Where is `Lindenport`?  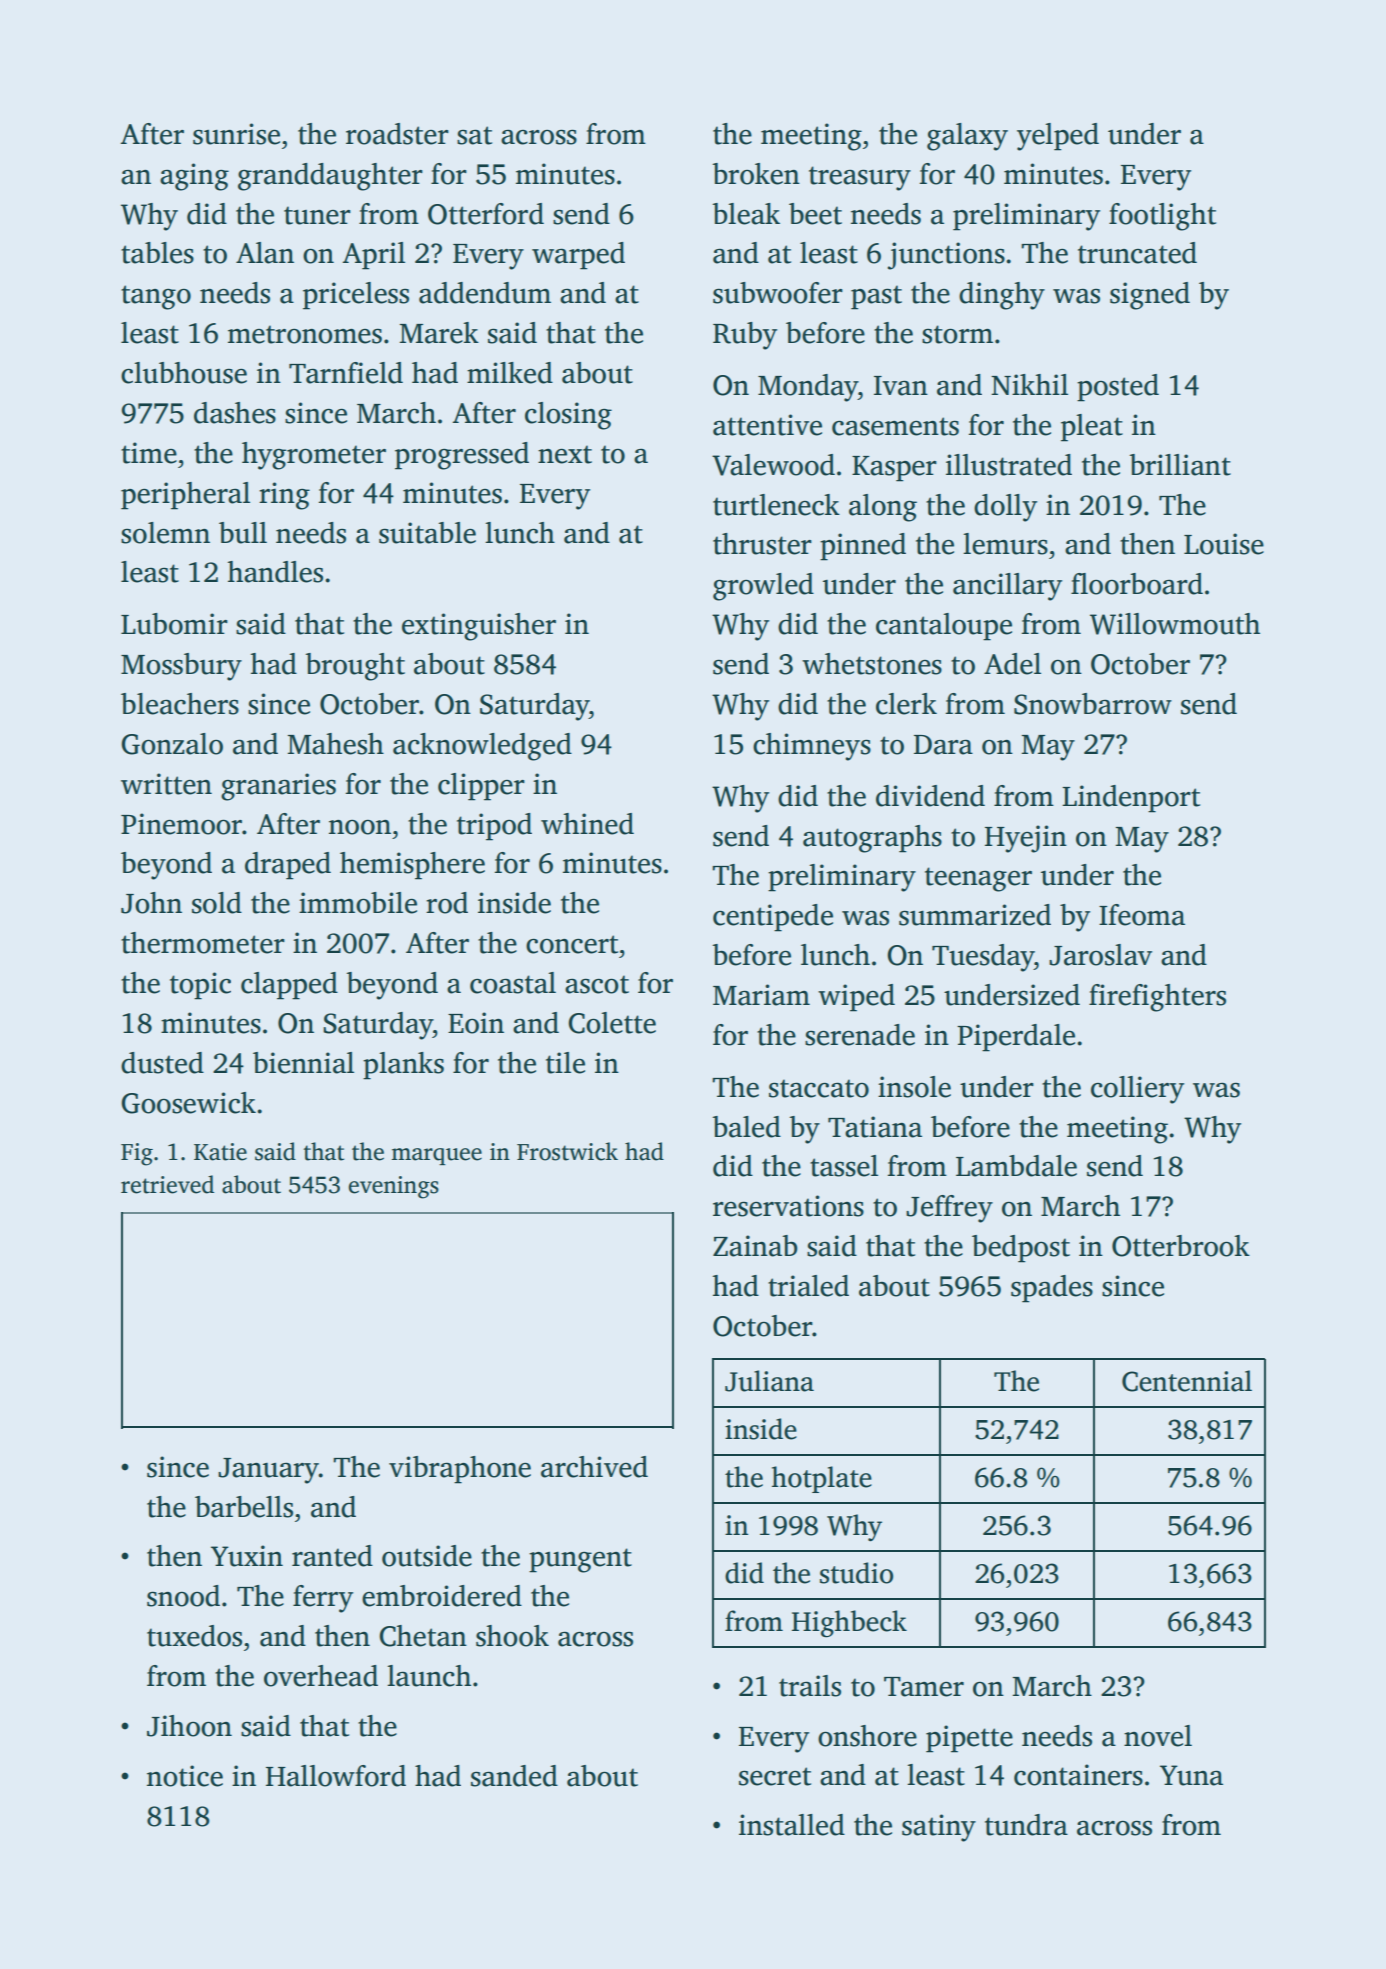 Lindenport is located at coordinates (1131, 799).
